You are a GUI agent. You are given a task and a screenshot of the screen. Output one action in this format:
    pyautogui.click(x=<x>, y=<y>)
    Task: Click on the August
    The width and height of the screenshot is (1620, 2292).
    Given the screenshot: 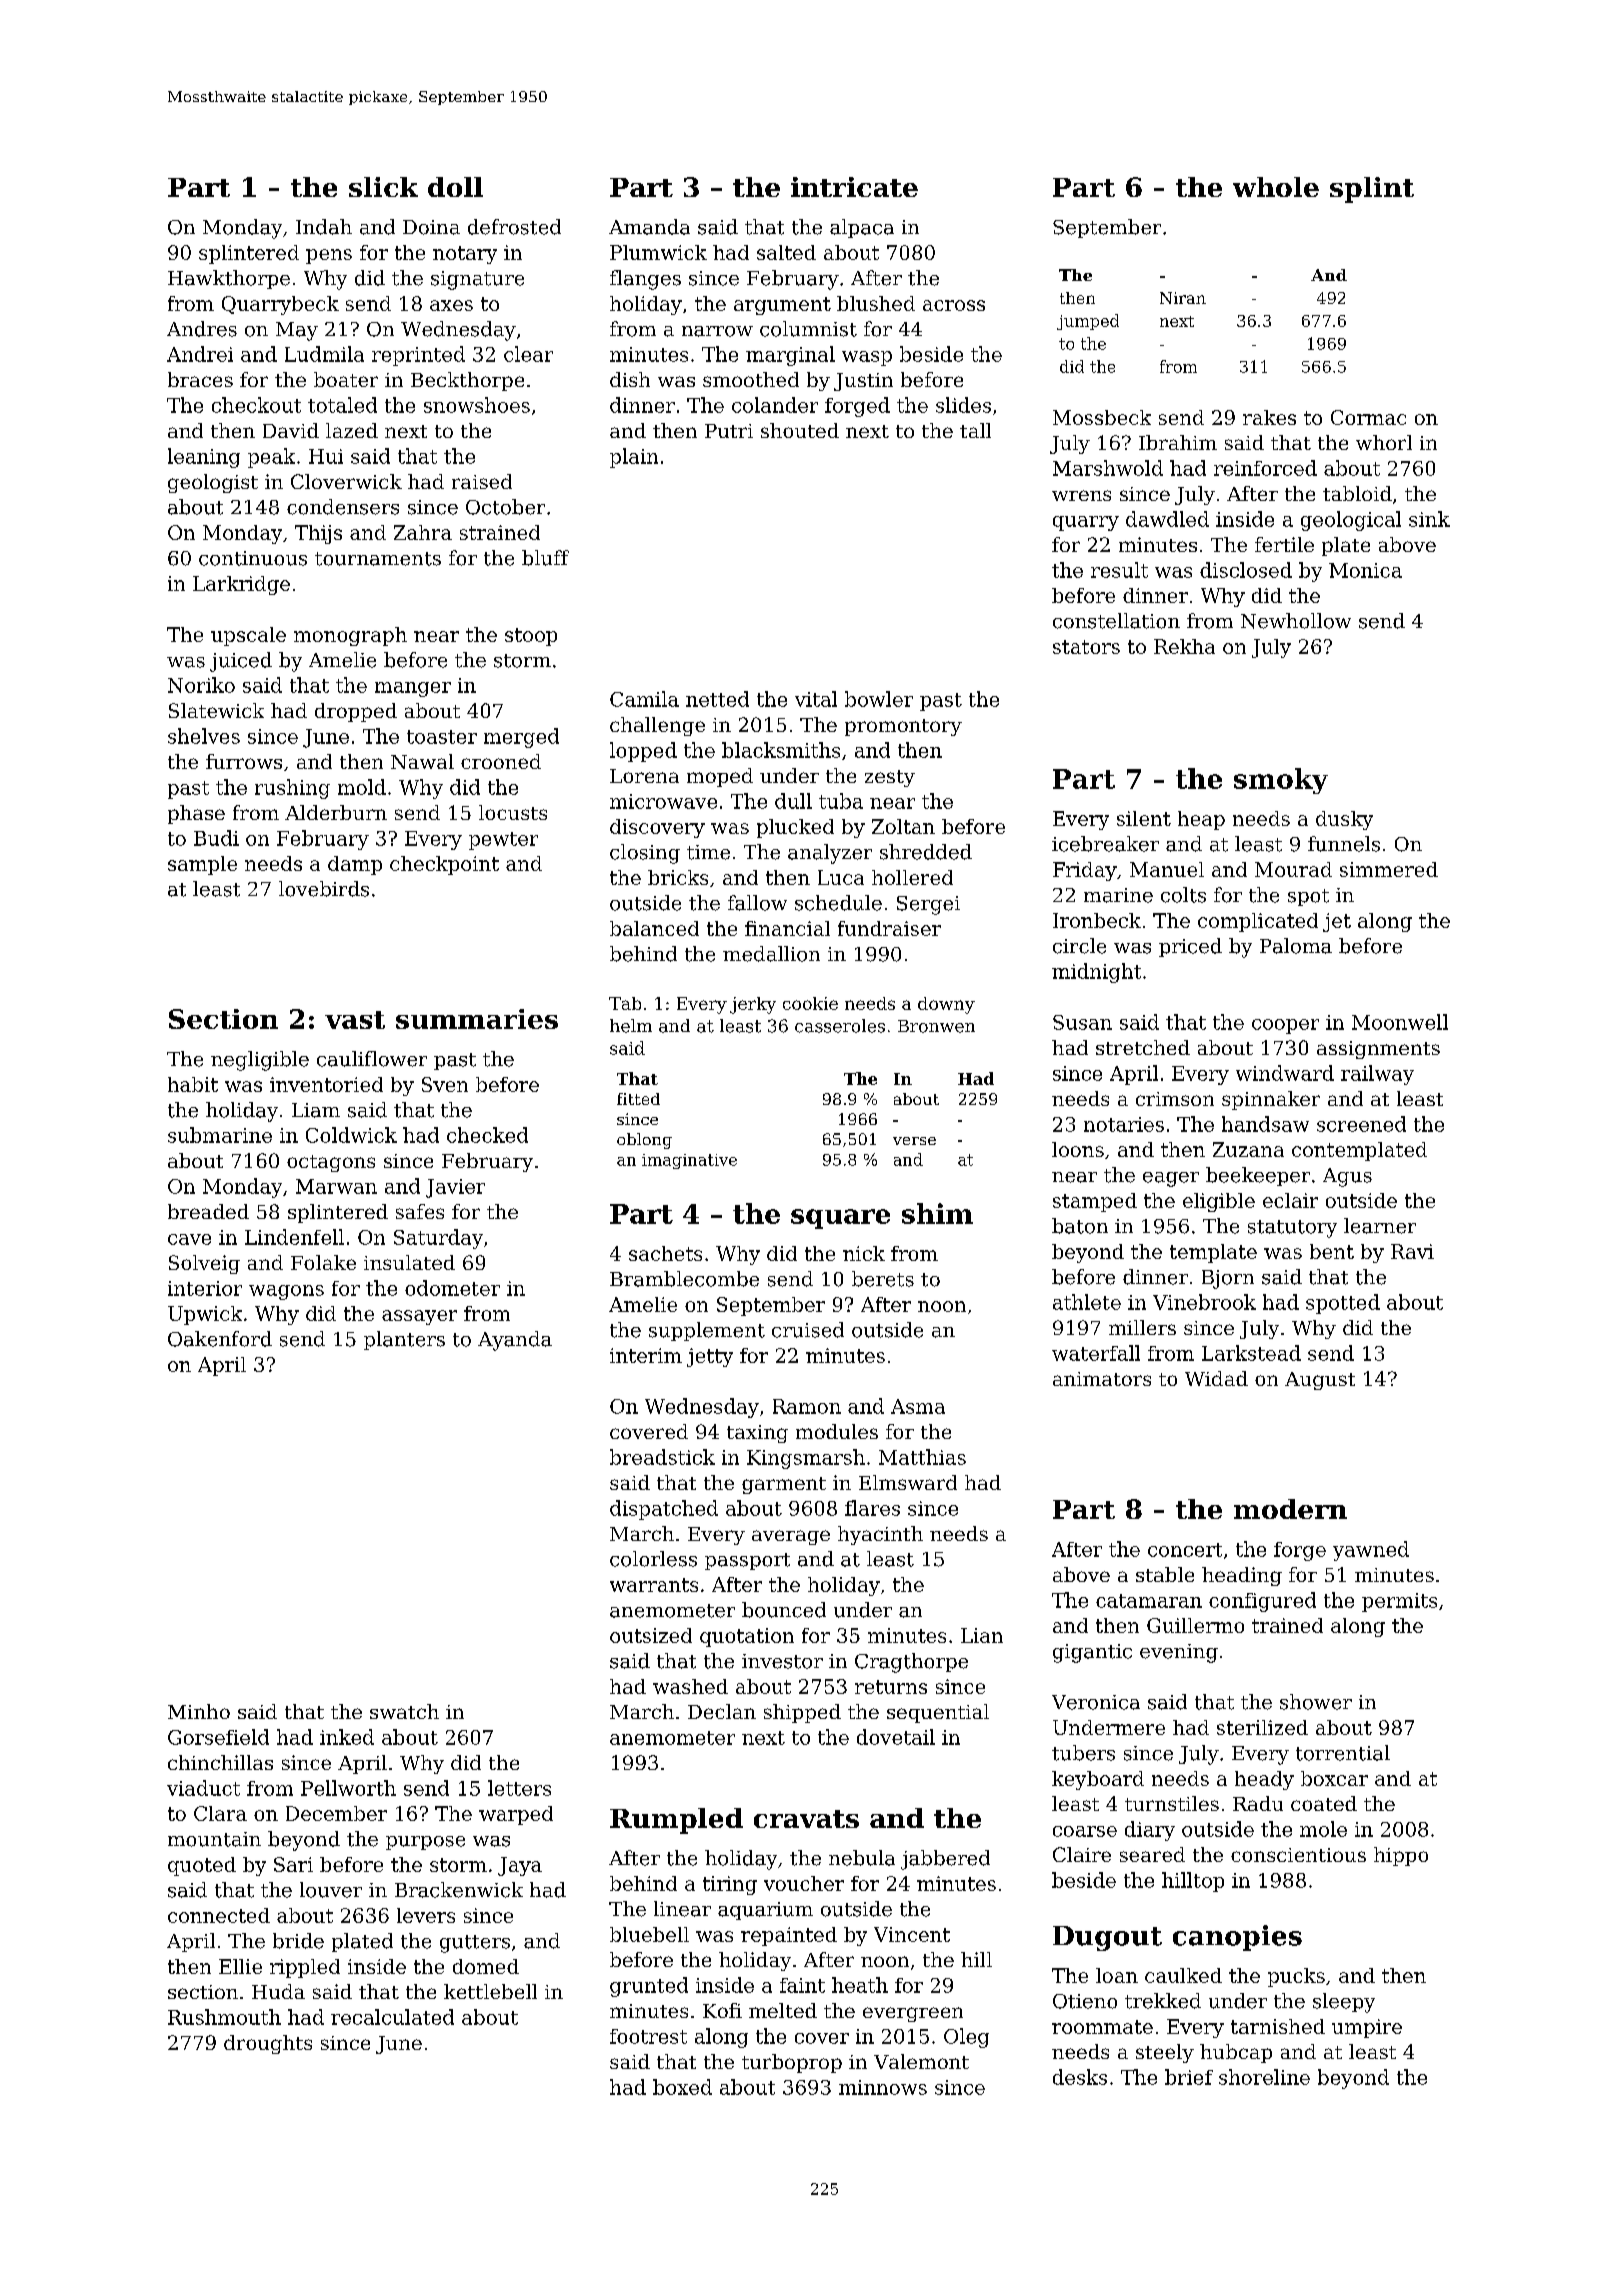 What is the action you would take?
    pyautogui.click(x=1320, y=1381)
